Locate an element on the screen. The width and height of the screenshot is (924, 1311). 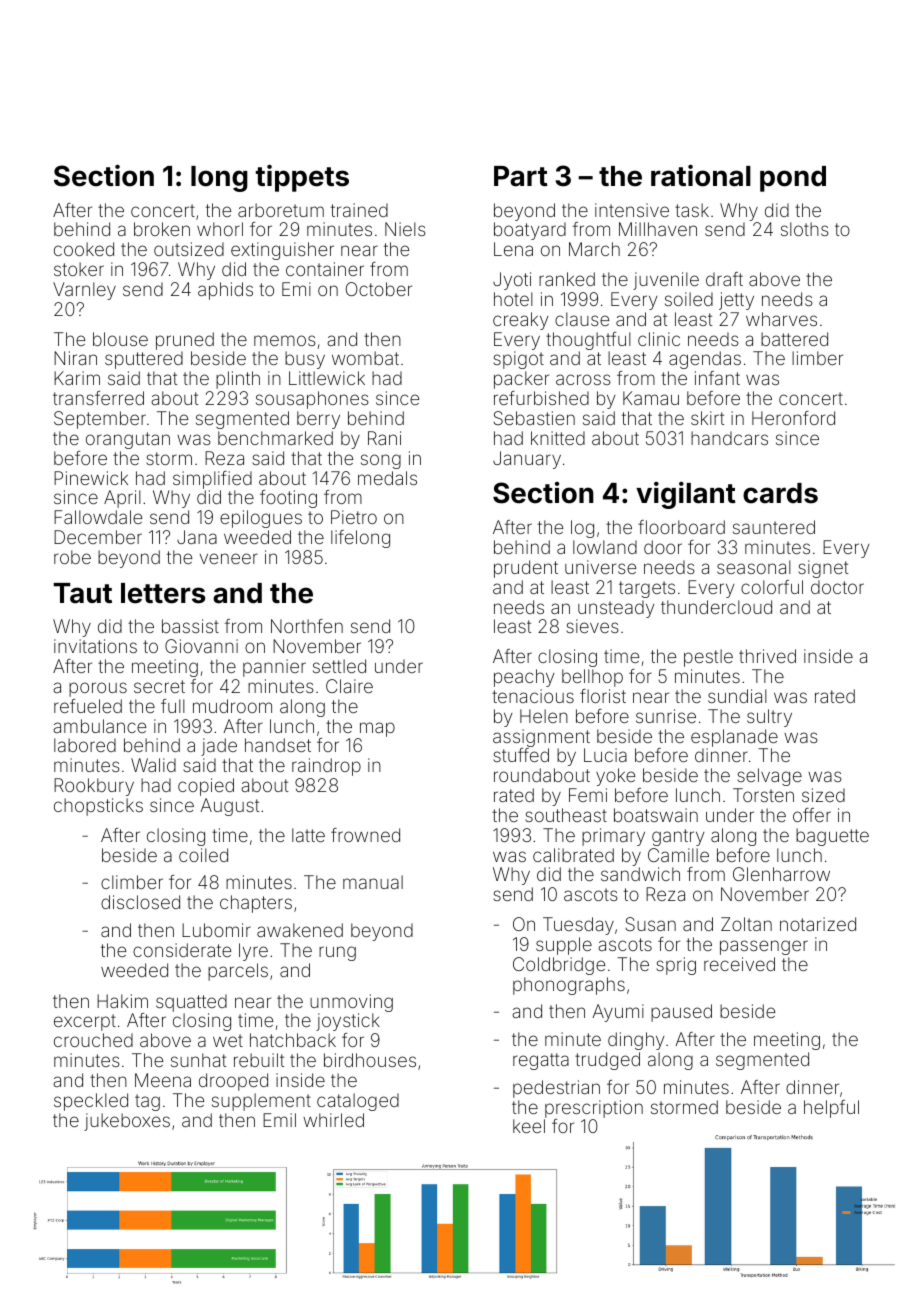
broken is located at coordinates (162, 229).
